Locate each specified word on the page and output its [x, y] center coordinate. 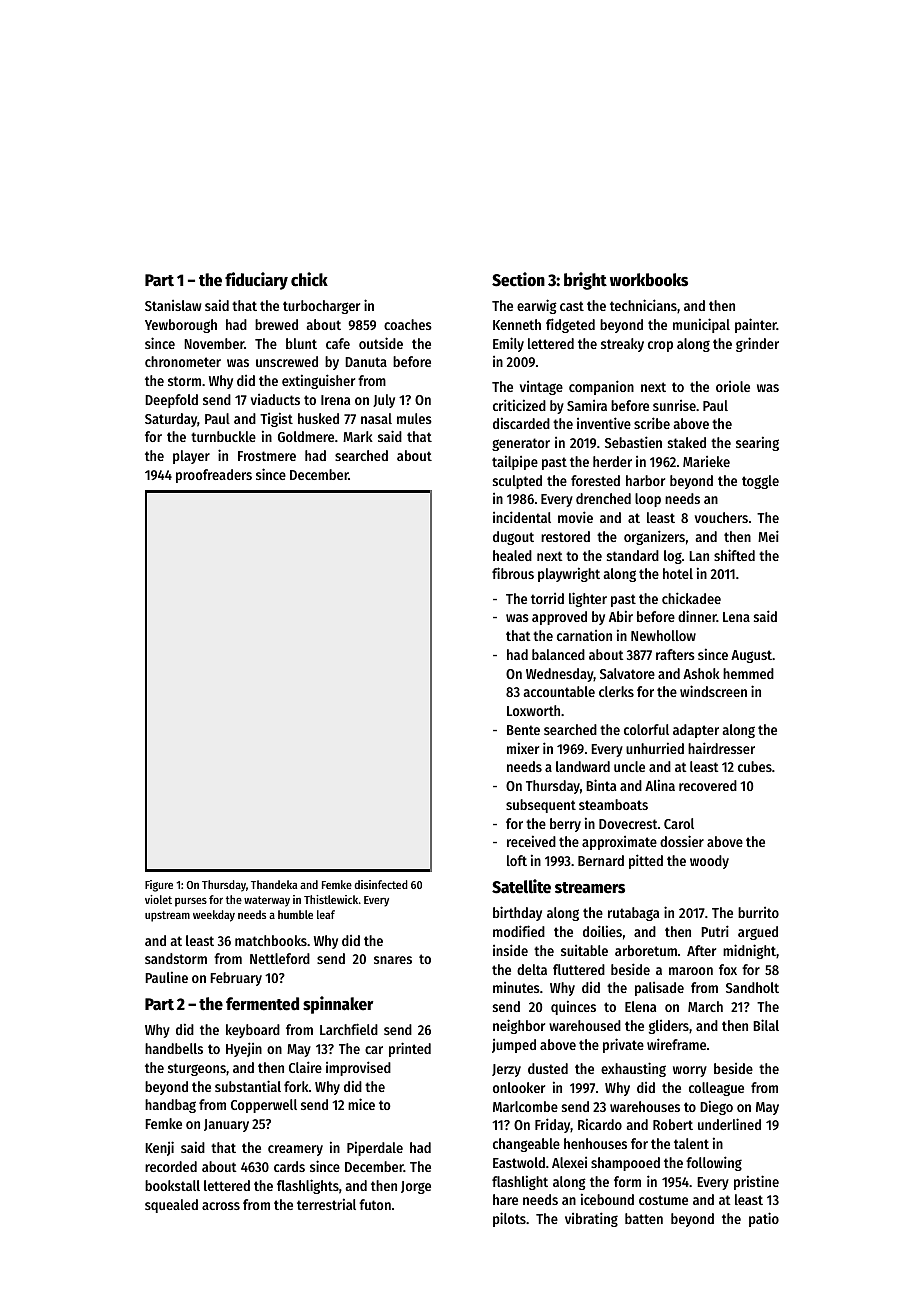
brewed [276, 324]
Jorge [416, 1187]
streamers [590, 888]
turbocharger [321, 307]
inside [510, 950]
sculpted [517, 482]
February [236, 979]
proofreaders [214, 476]
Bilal [766, 1025]
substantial [248, 1086]
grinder [757, 344]
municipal [701, 325]
